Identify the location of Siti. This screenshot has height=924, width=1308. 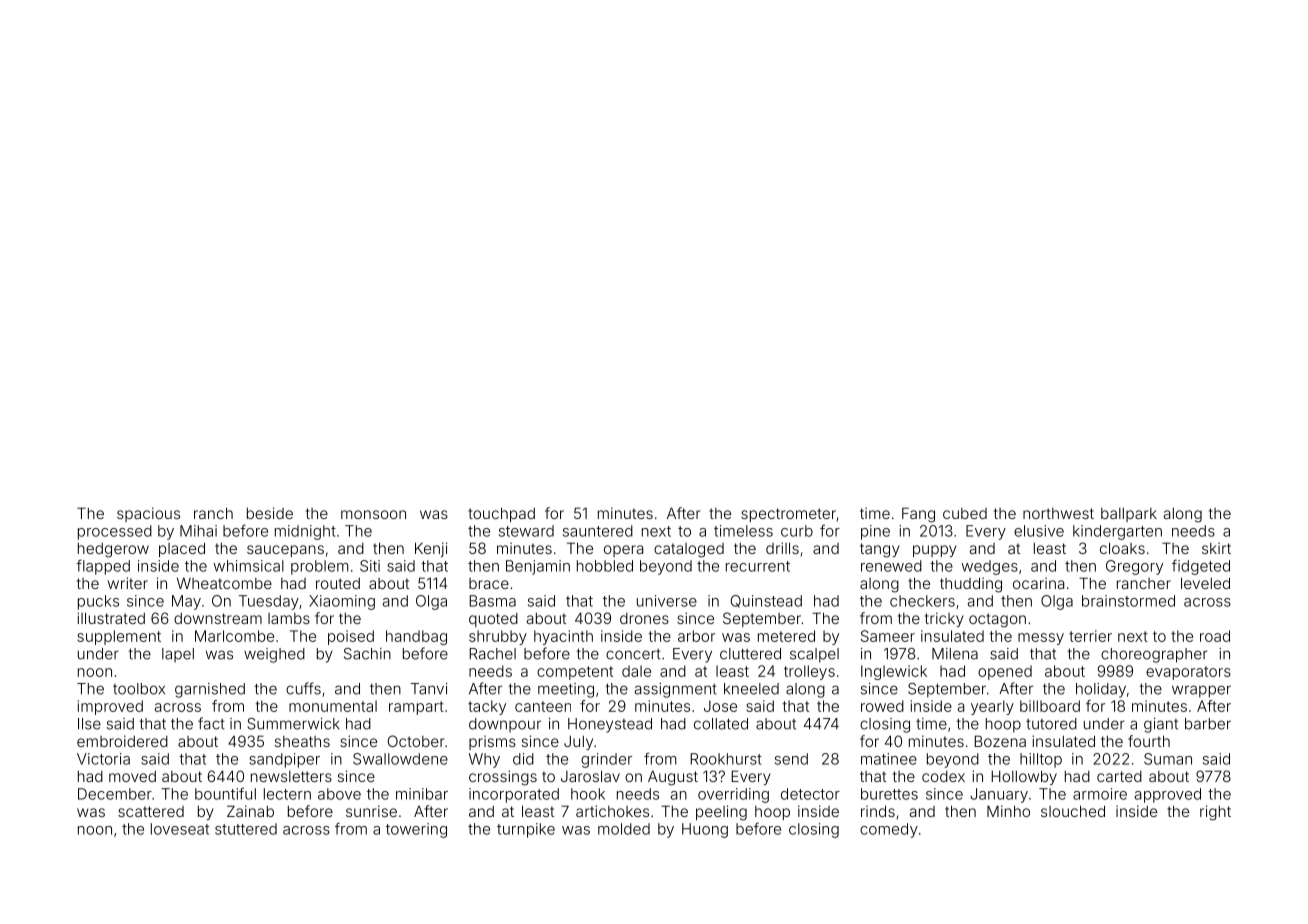
(370, 566).
